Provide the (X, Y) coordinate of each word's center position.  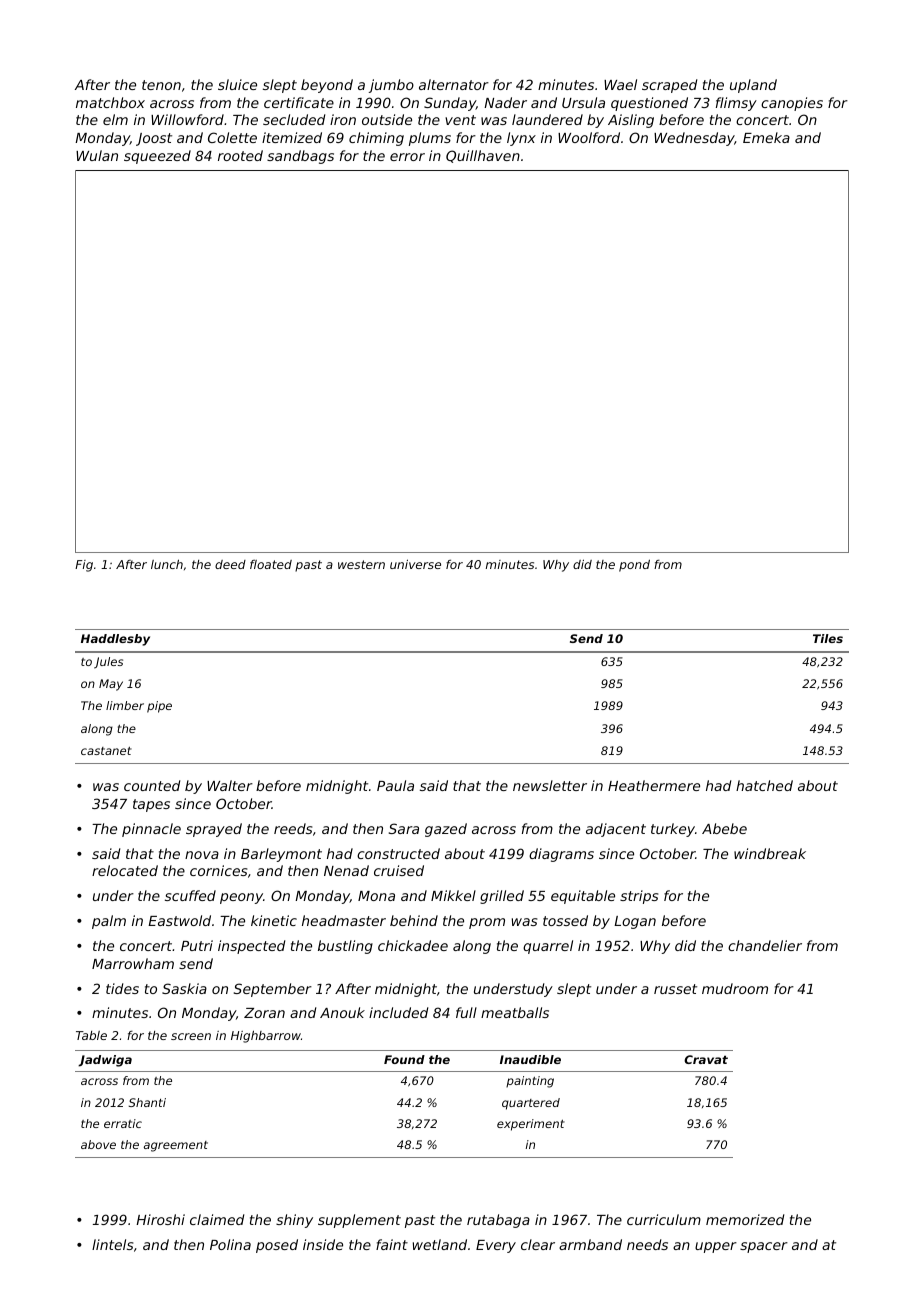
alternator (454, 84)
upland (753, 86)
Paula (395, 785)
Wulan (97, 155)
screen (191, 1036)
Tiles (828, 638)
